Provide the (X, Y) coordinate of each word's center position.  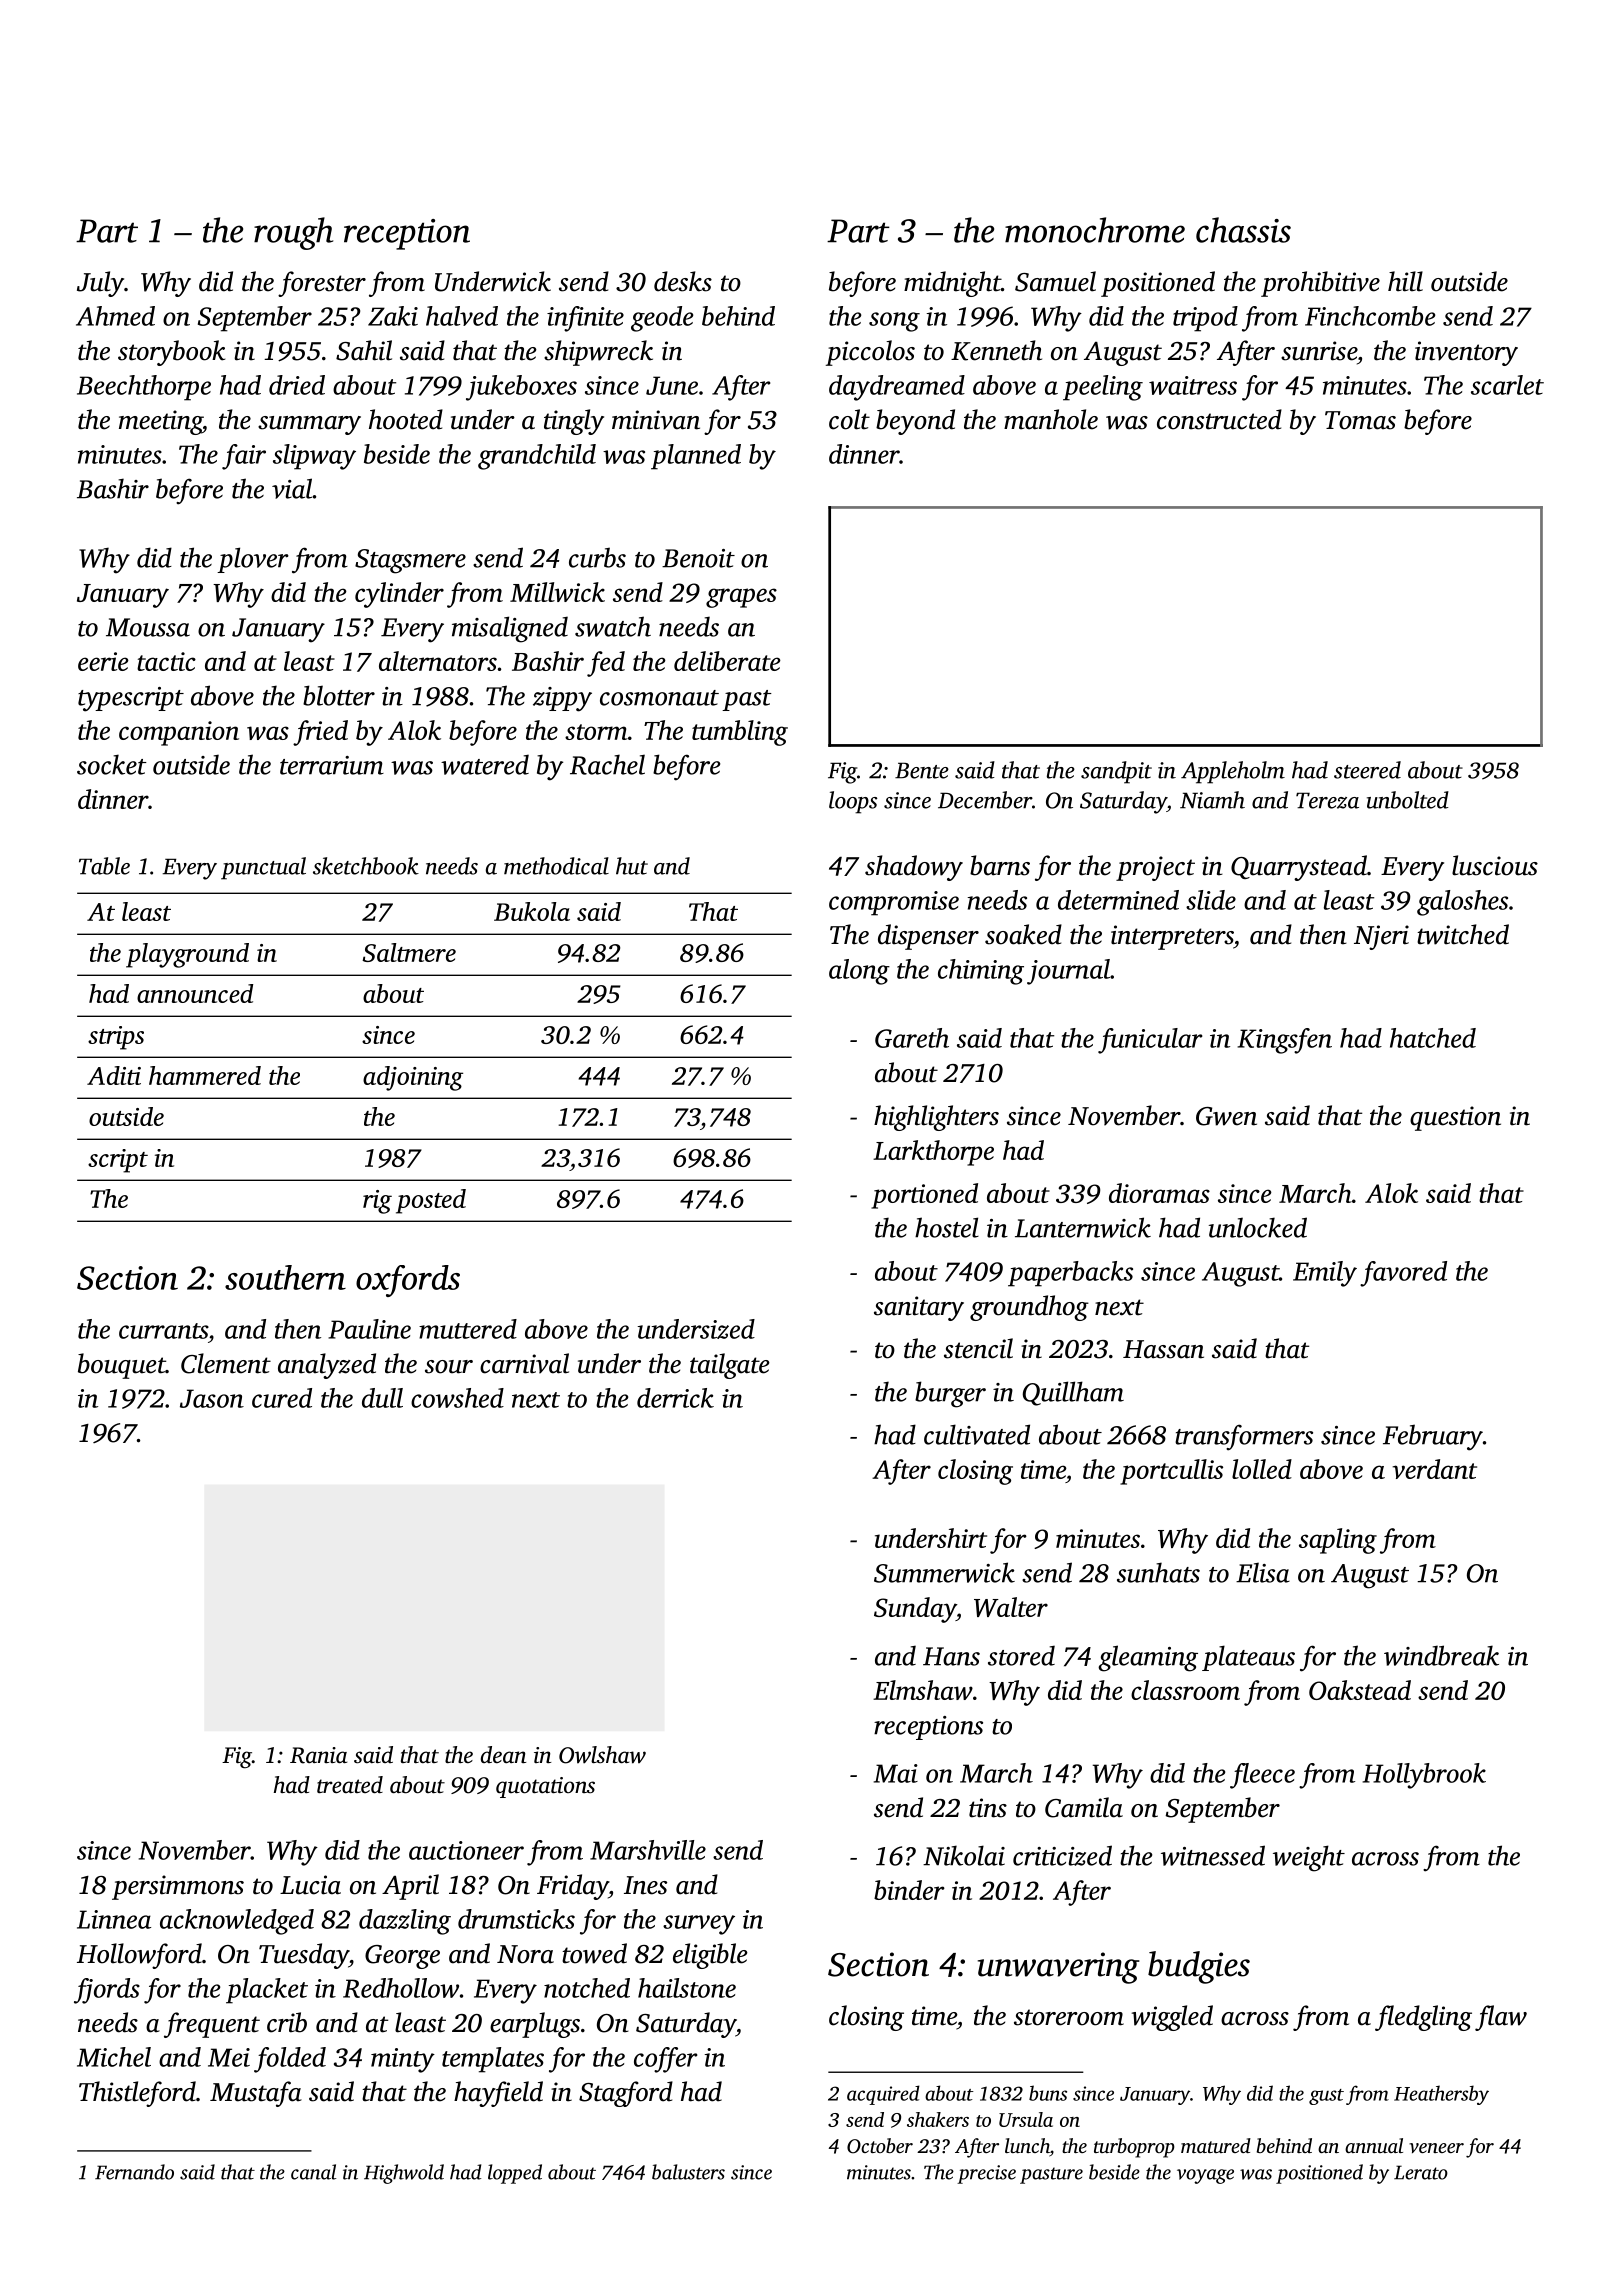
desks (683, 281)
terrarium (332, 765)
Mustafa (256, 2094)
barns (1000, 865)
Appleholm (1233, 772)
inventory (1466, 353)
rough (293, 233)
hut (632, 866)
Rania (318, 1755)
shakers (938, 2119)
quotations (545, 1787)
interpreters (1172, 937)
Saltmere (409, 952)
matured (1216, 2145)
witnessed (1213, 1855)
